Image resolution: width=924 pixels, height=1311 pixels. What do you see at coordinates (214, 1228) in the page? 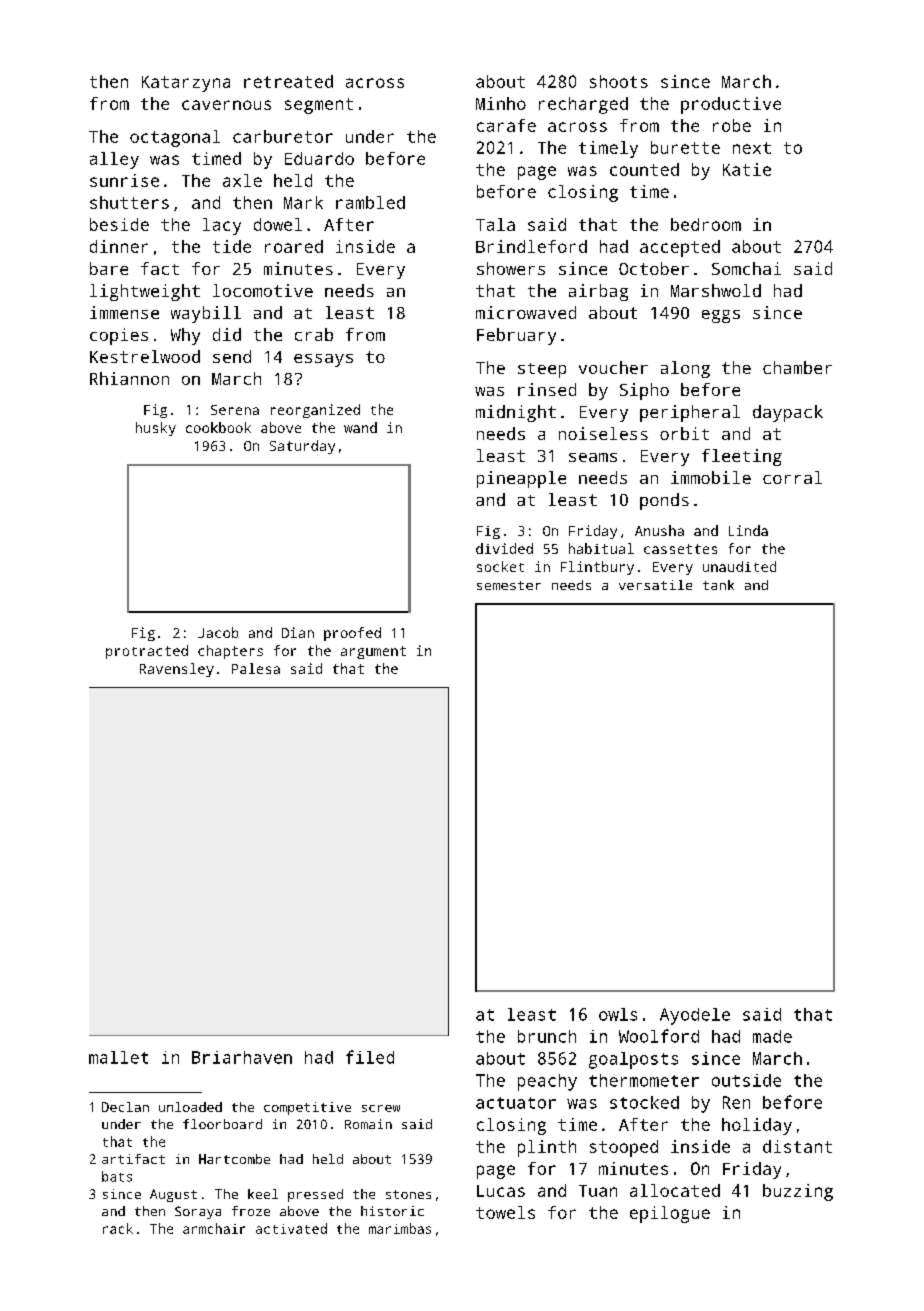
I see `armchair` at bounding box center [214, 1228].
